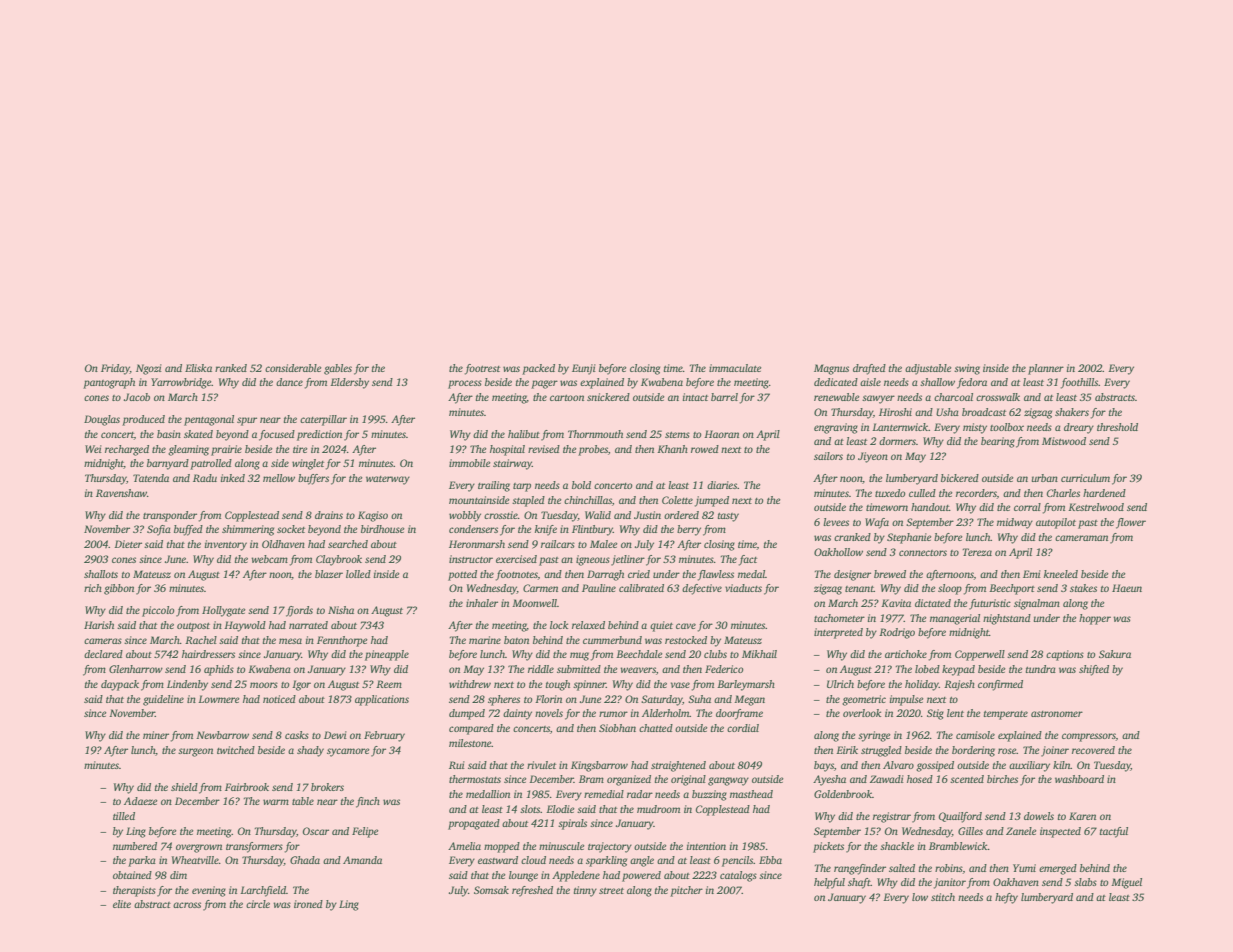 This image has height=952, width=1233. Describe the element at coordinates (121, 493) in the image. I see `Ravenshaw` at that location.
